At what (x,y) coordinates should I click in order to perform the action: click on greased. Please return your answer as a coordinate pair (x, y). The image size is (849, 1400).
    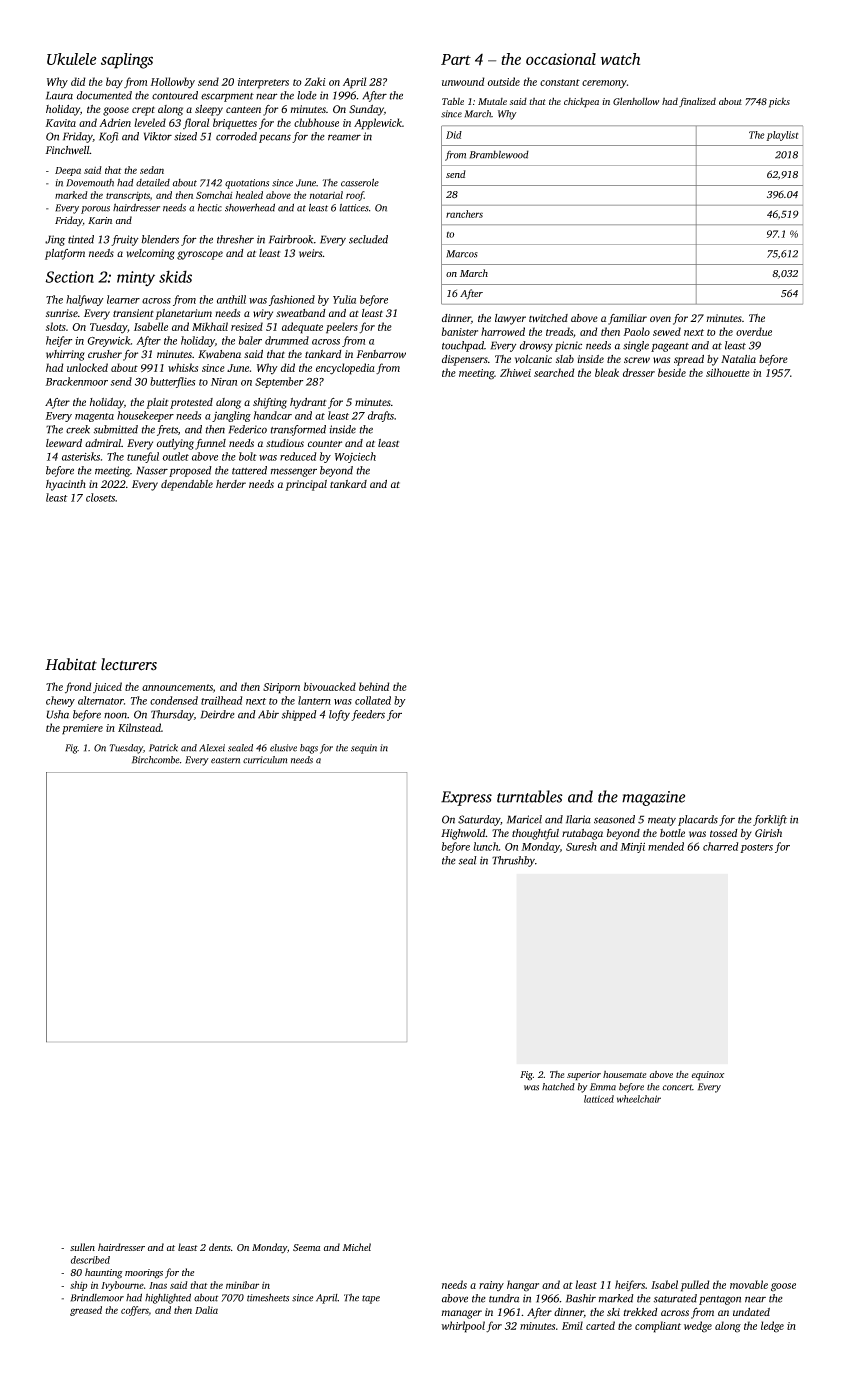
    Looking at the image, I should click on (86, 1311).
